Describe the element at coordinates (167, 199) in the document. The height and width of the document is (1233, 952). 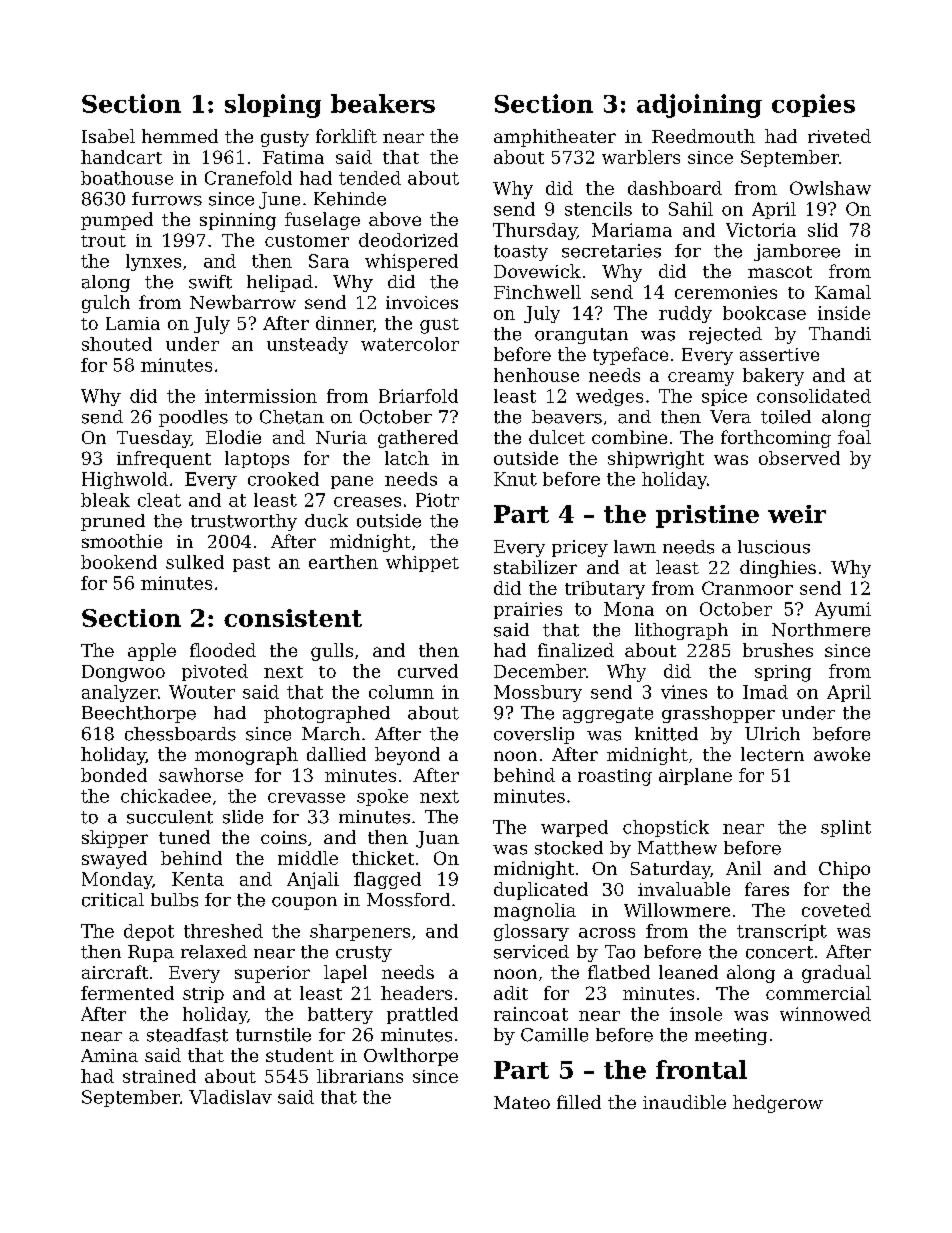
I see `furrows` at that location.
